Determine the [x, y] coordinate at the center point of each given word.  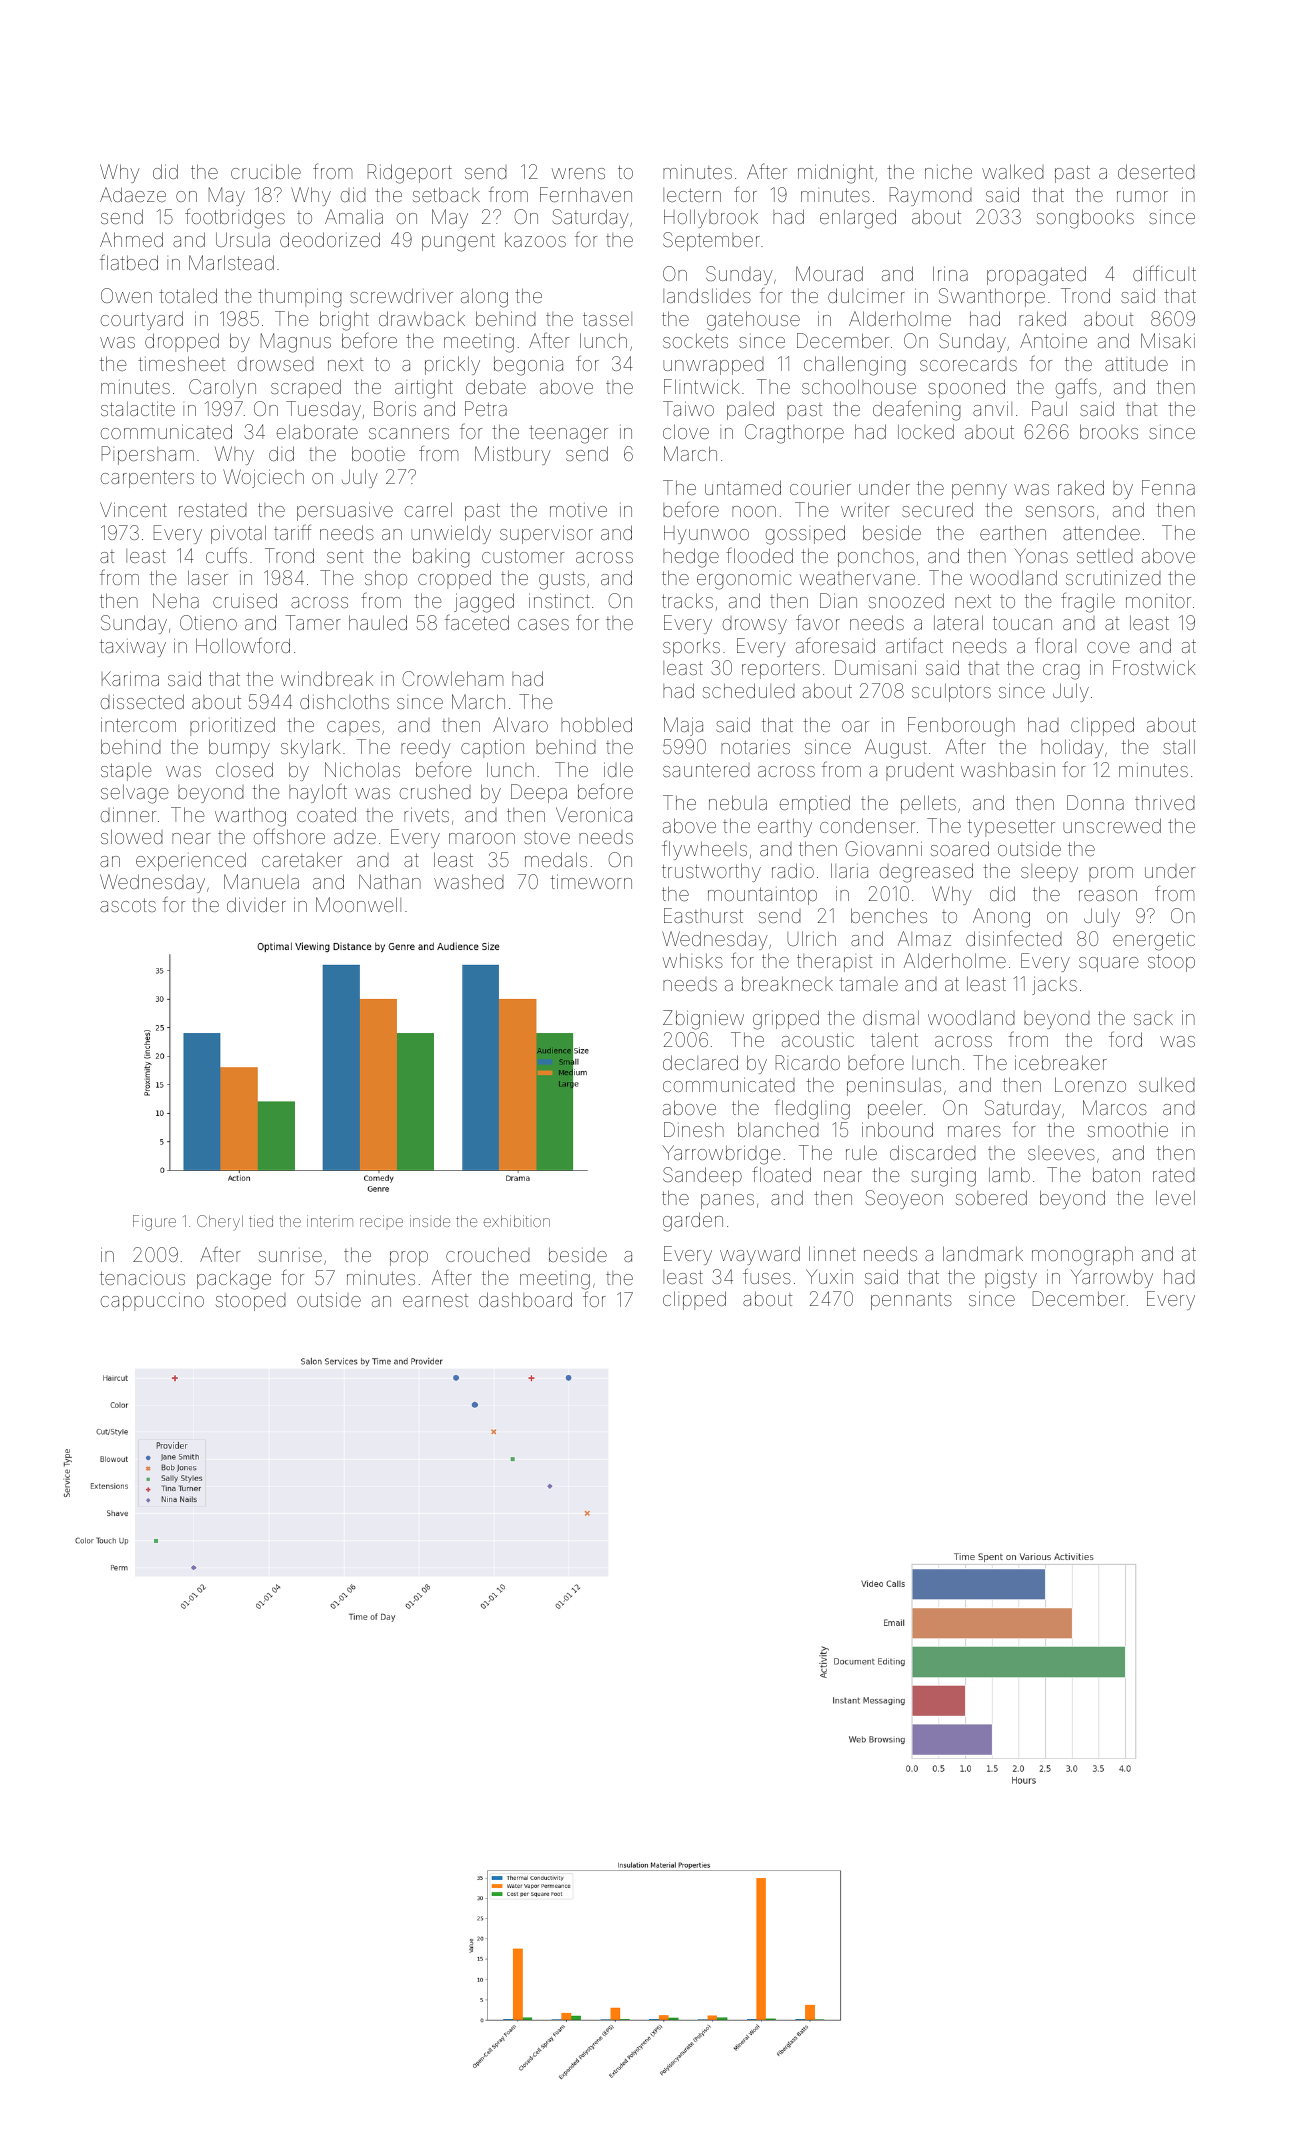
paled [750, 410]
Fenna [1168, 487]
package [234, 1280]
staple [126, 772]
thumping [300, 298]
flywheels [704, 850]
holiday [1072, 748]
